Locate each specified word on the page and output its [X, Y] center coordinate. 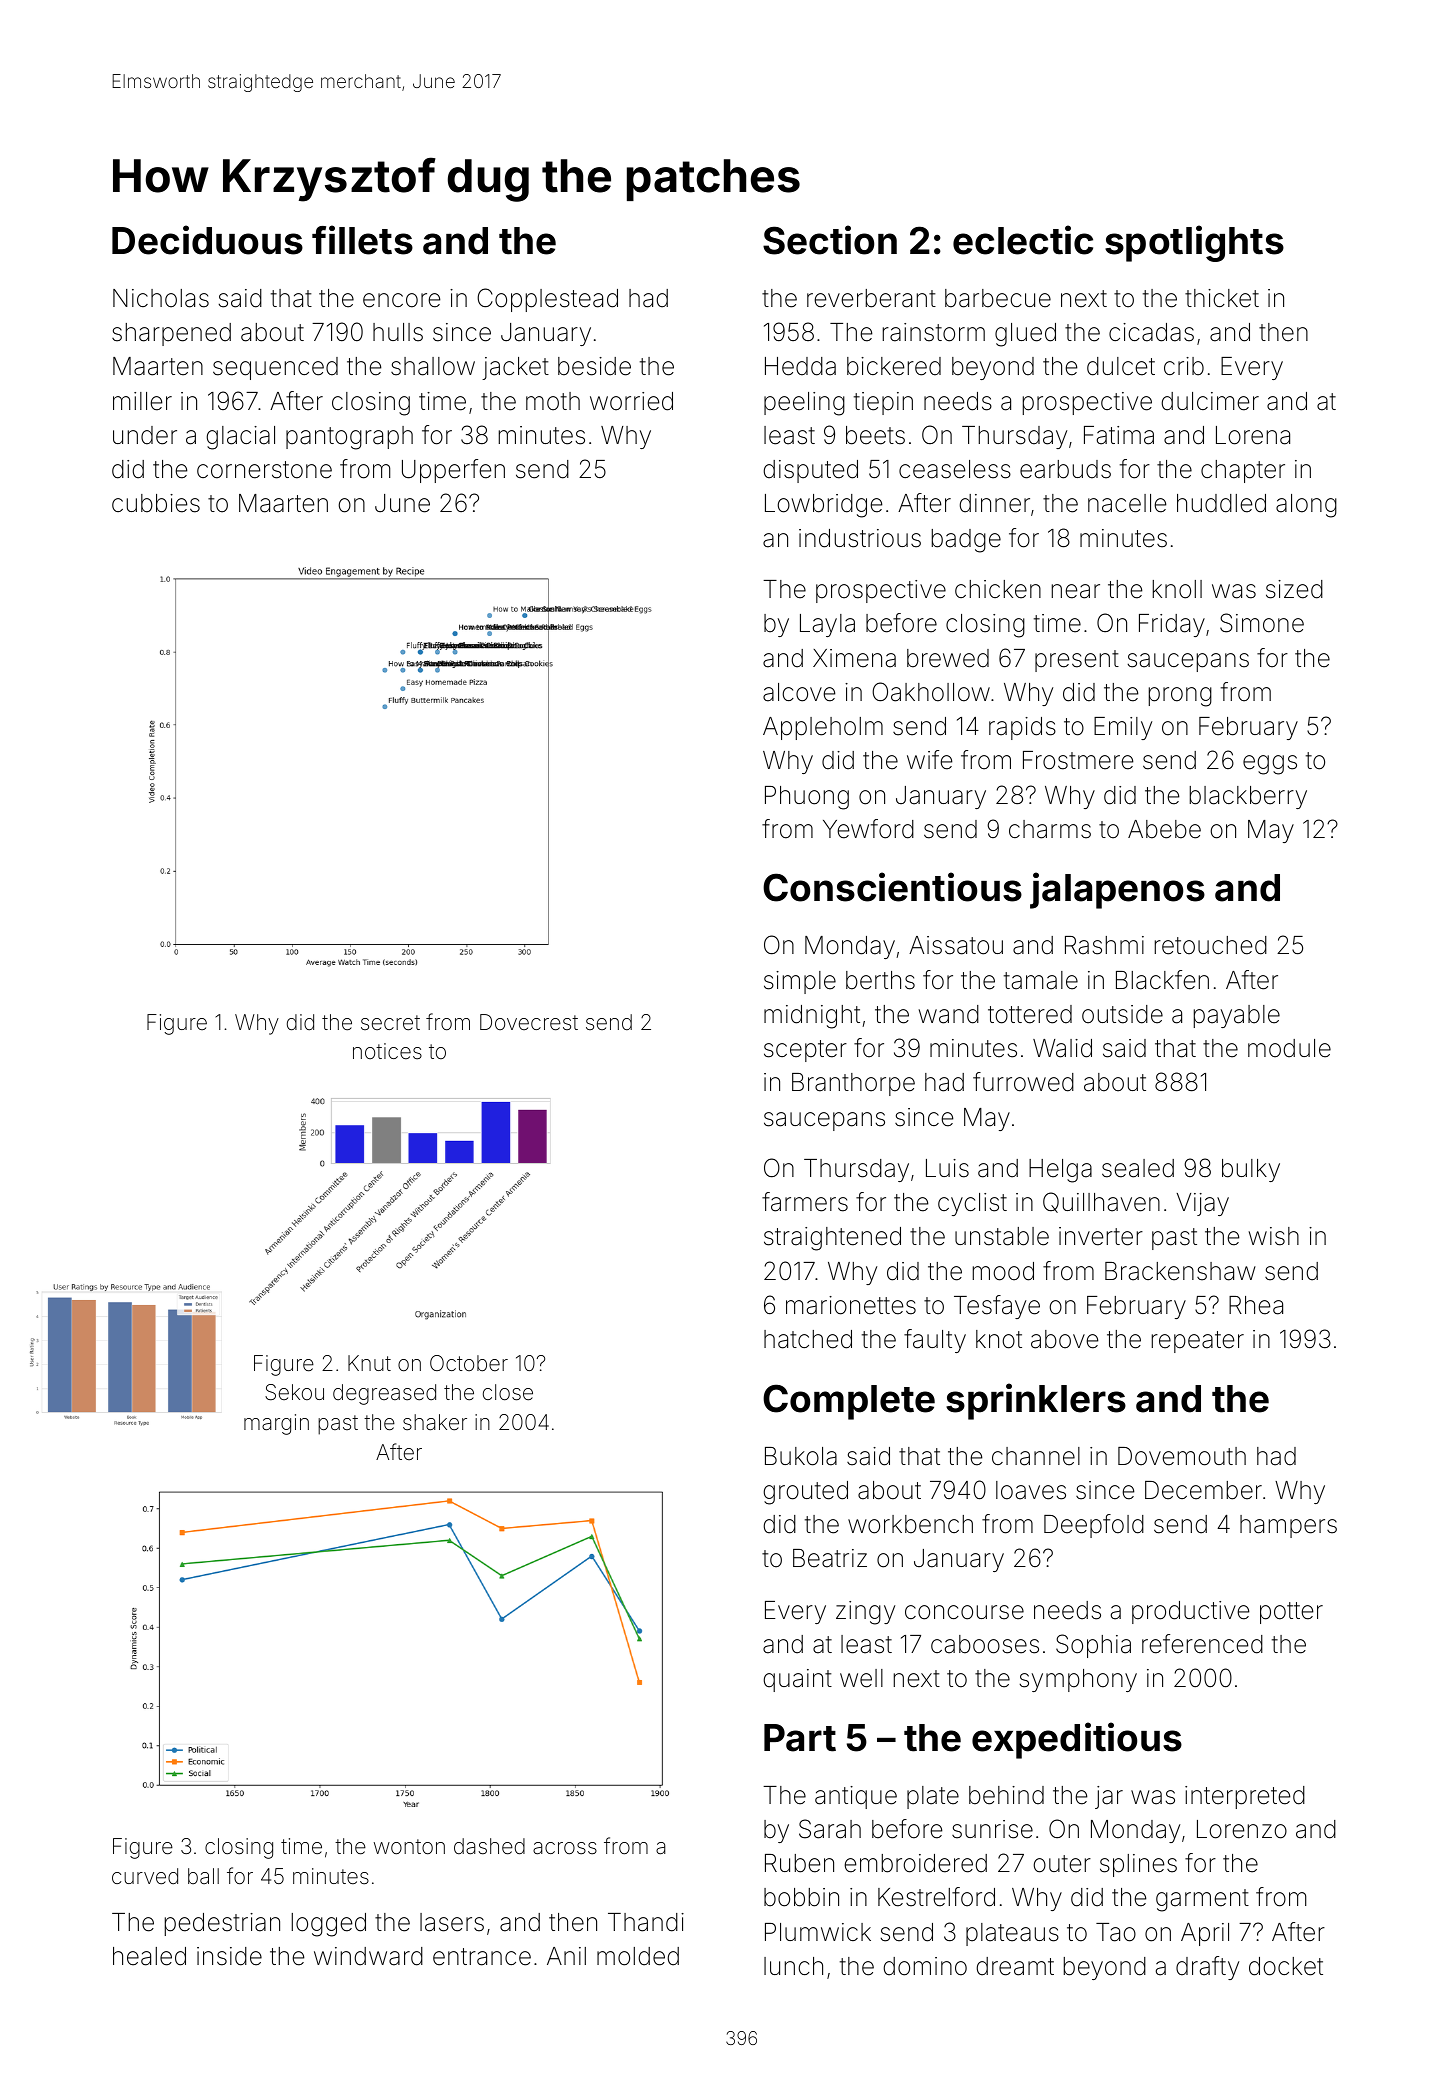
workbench [910, 1524]
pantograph [349, 438]
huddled [1221, 503]
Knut [369, 1363]
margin [276, 1424]
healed [149, 1956]
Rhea [1256, 1305]
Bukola [801, 1456]
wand [948, 1014]
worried [631, 401]
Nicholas [161, 298]
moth [553, 401]
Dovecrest [529, 1022]
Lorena [1253, 435]
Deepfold [1094, 1526]
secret [390, 1023]
